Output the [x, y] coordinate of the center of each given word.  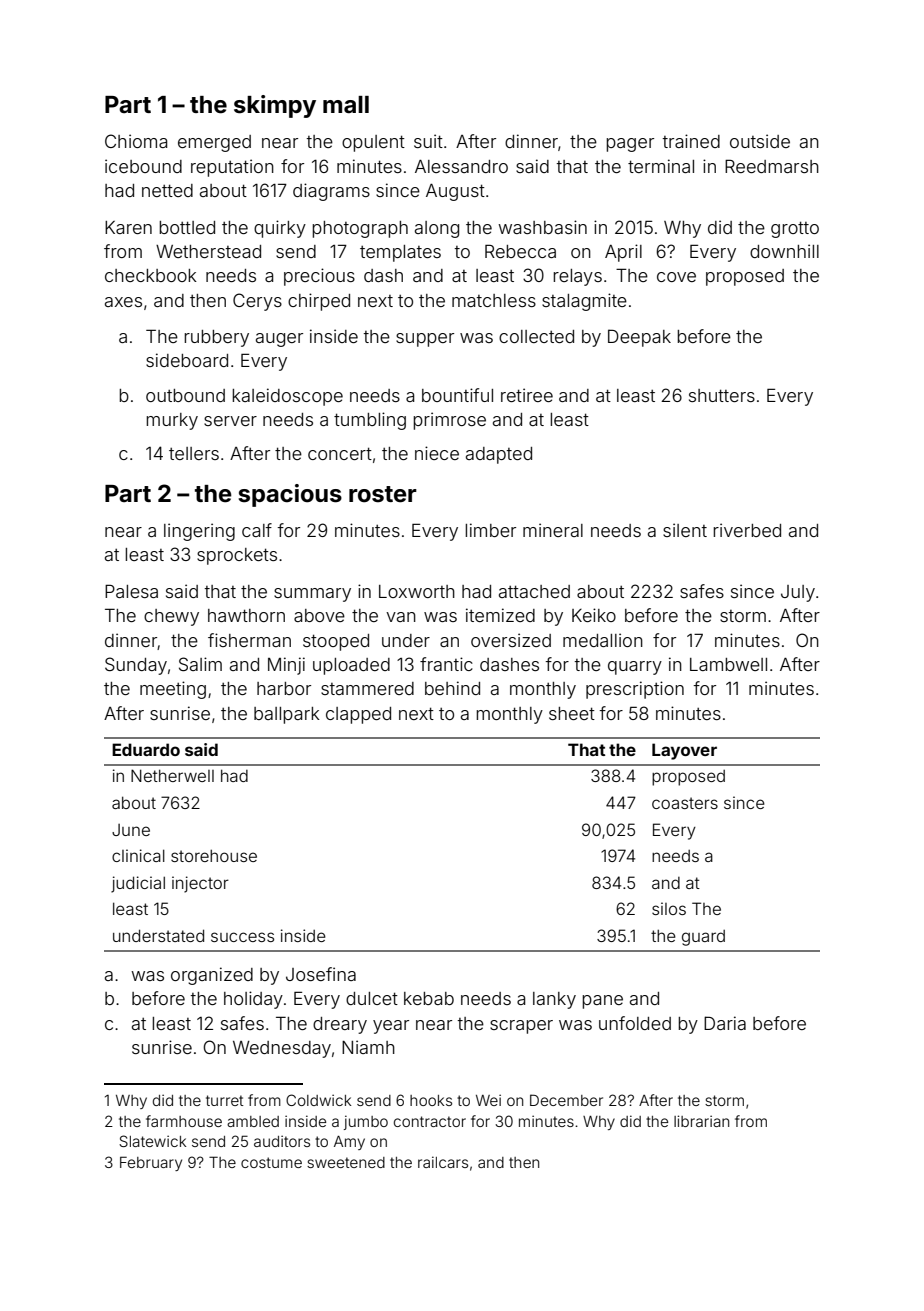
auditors [282, 1141]
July [798, 593]
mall [346, 104]
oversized [511, 640]
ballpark [287, 715]
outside [760, 141]
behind [452, 688]
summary [312, 595]
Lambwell [728, 664]
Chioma [136, 141]
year [391, 1027]
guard [703, 938]
